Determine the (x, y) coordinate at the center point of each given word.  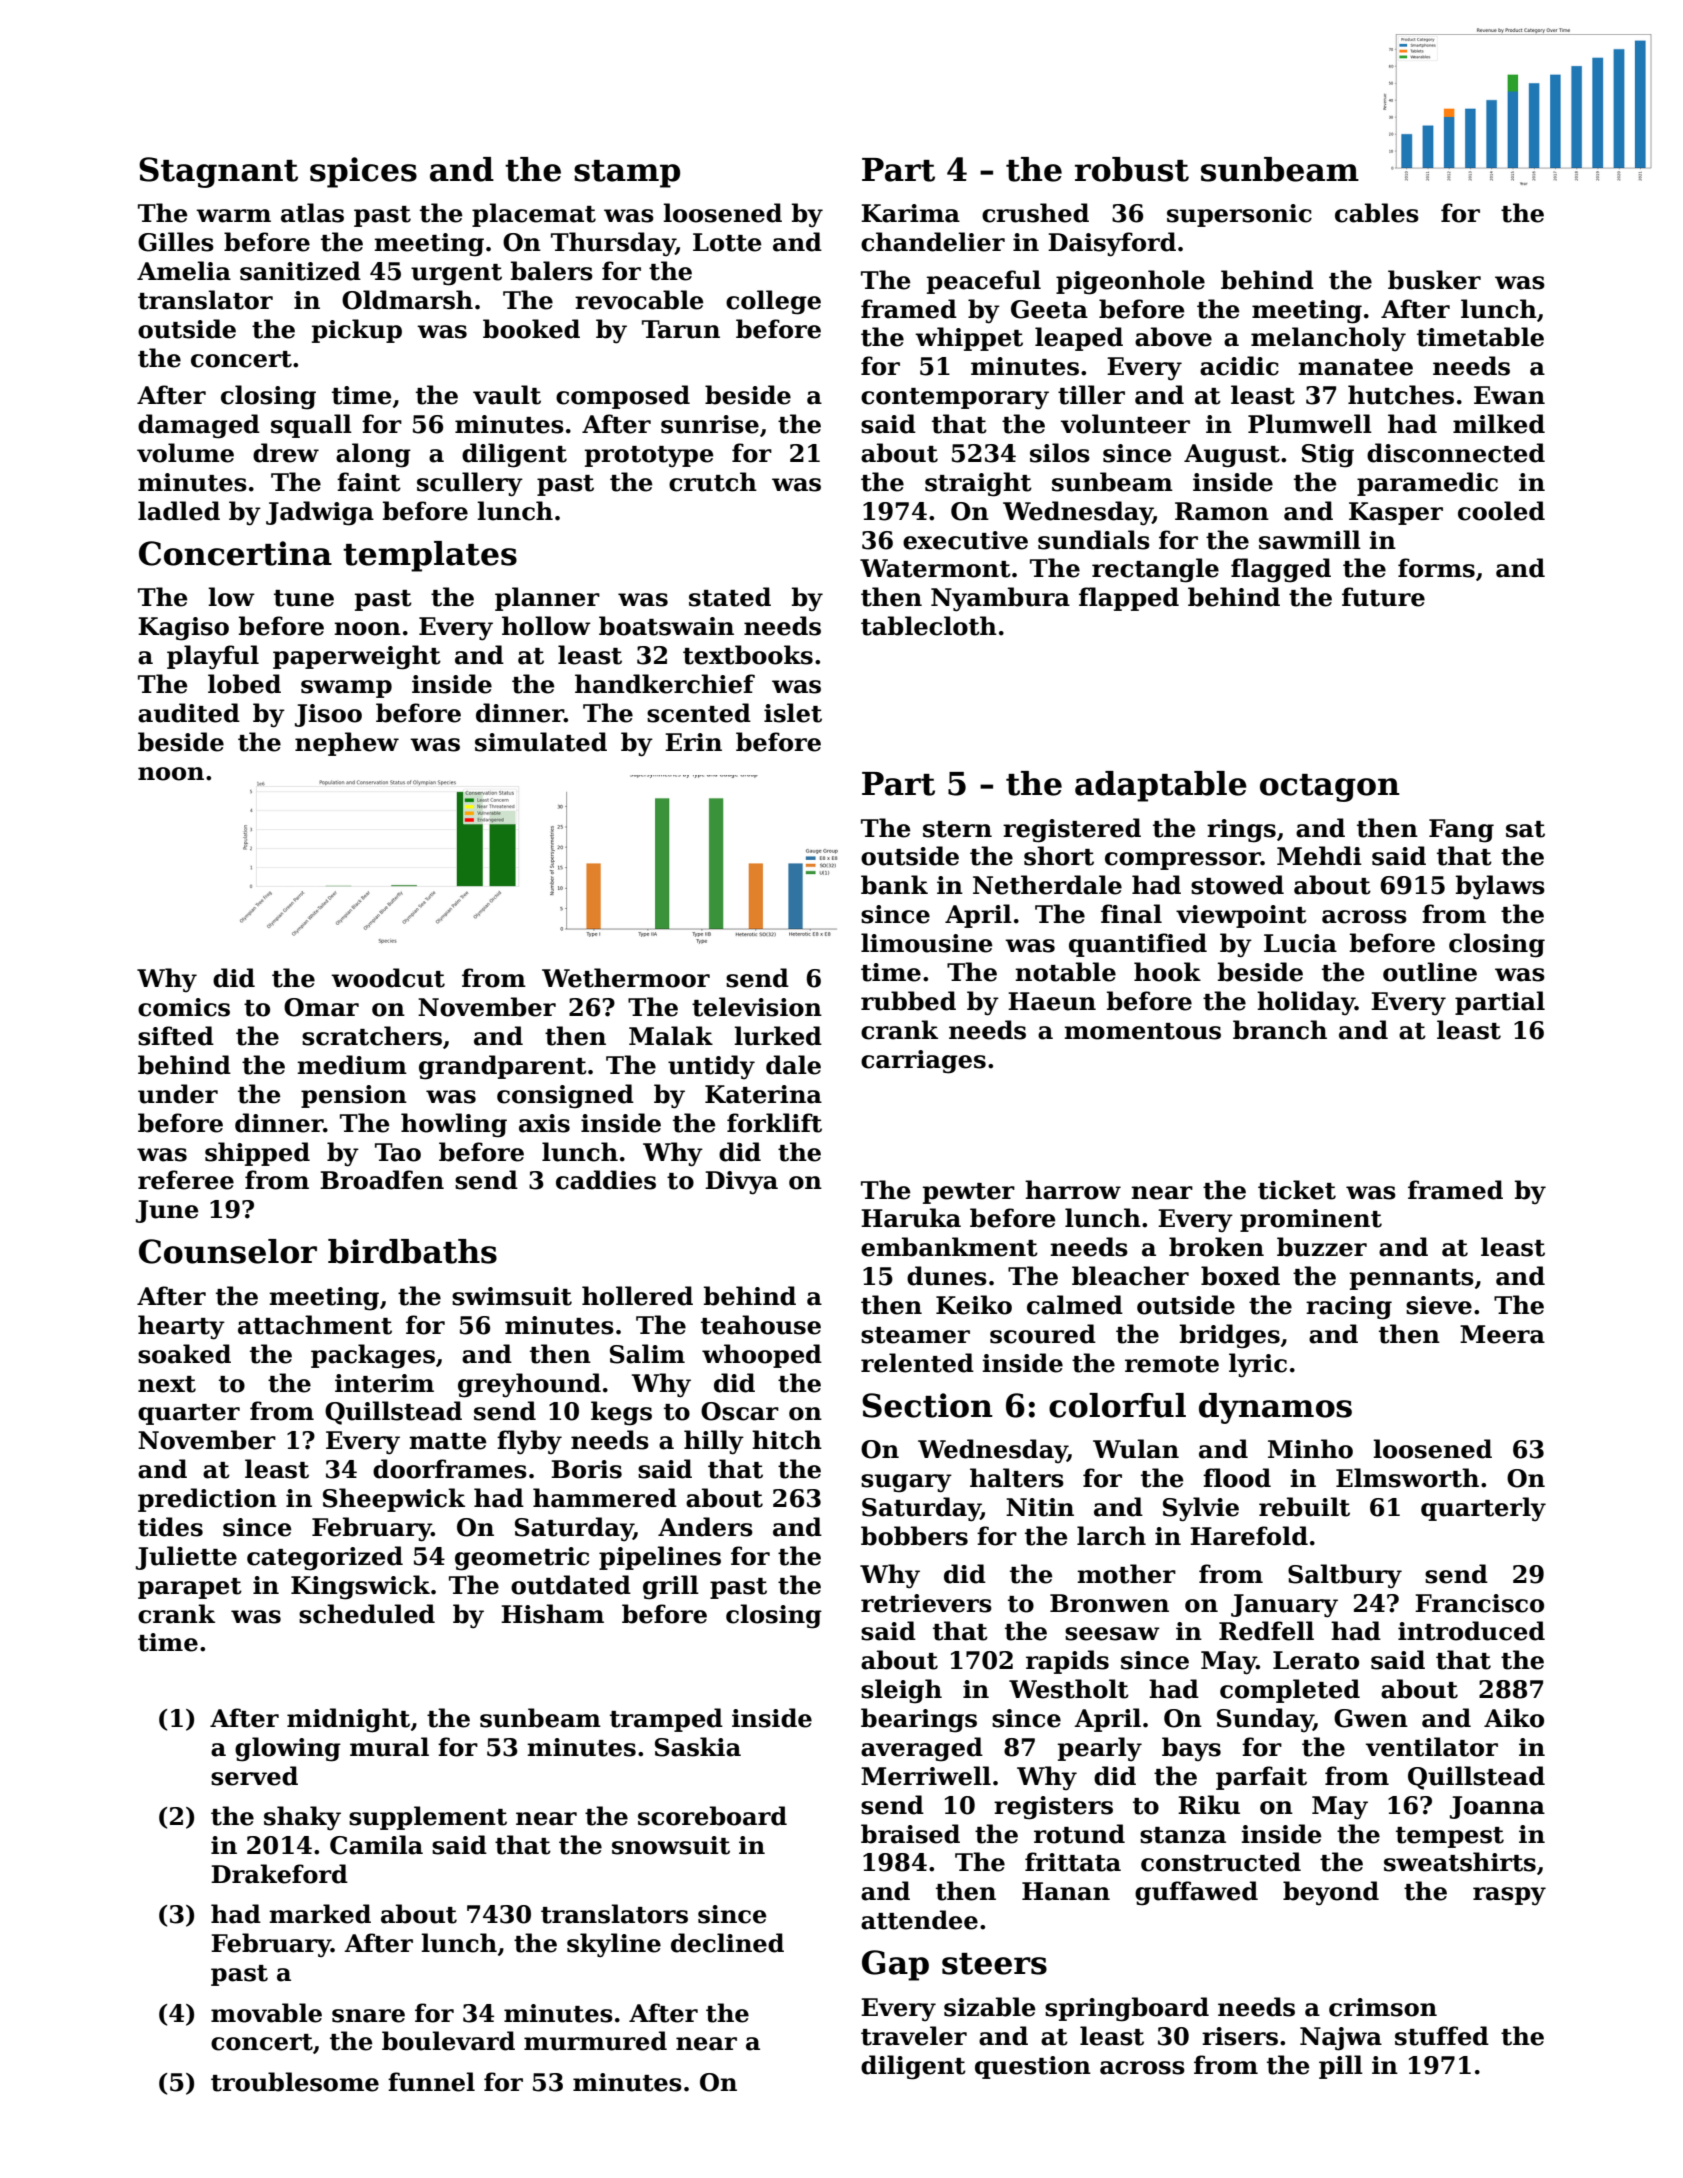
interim (384, 1383)
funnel (431, 2082)
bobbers (914, 1536)
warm (233, 216)
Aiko (1514, 1718)
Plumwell (1310, 424)
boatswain (666, 626)
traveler (914, 2036)
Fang (1461, 831)
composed (623, 397)
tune (304, 598)
